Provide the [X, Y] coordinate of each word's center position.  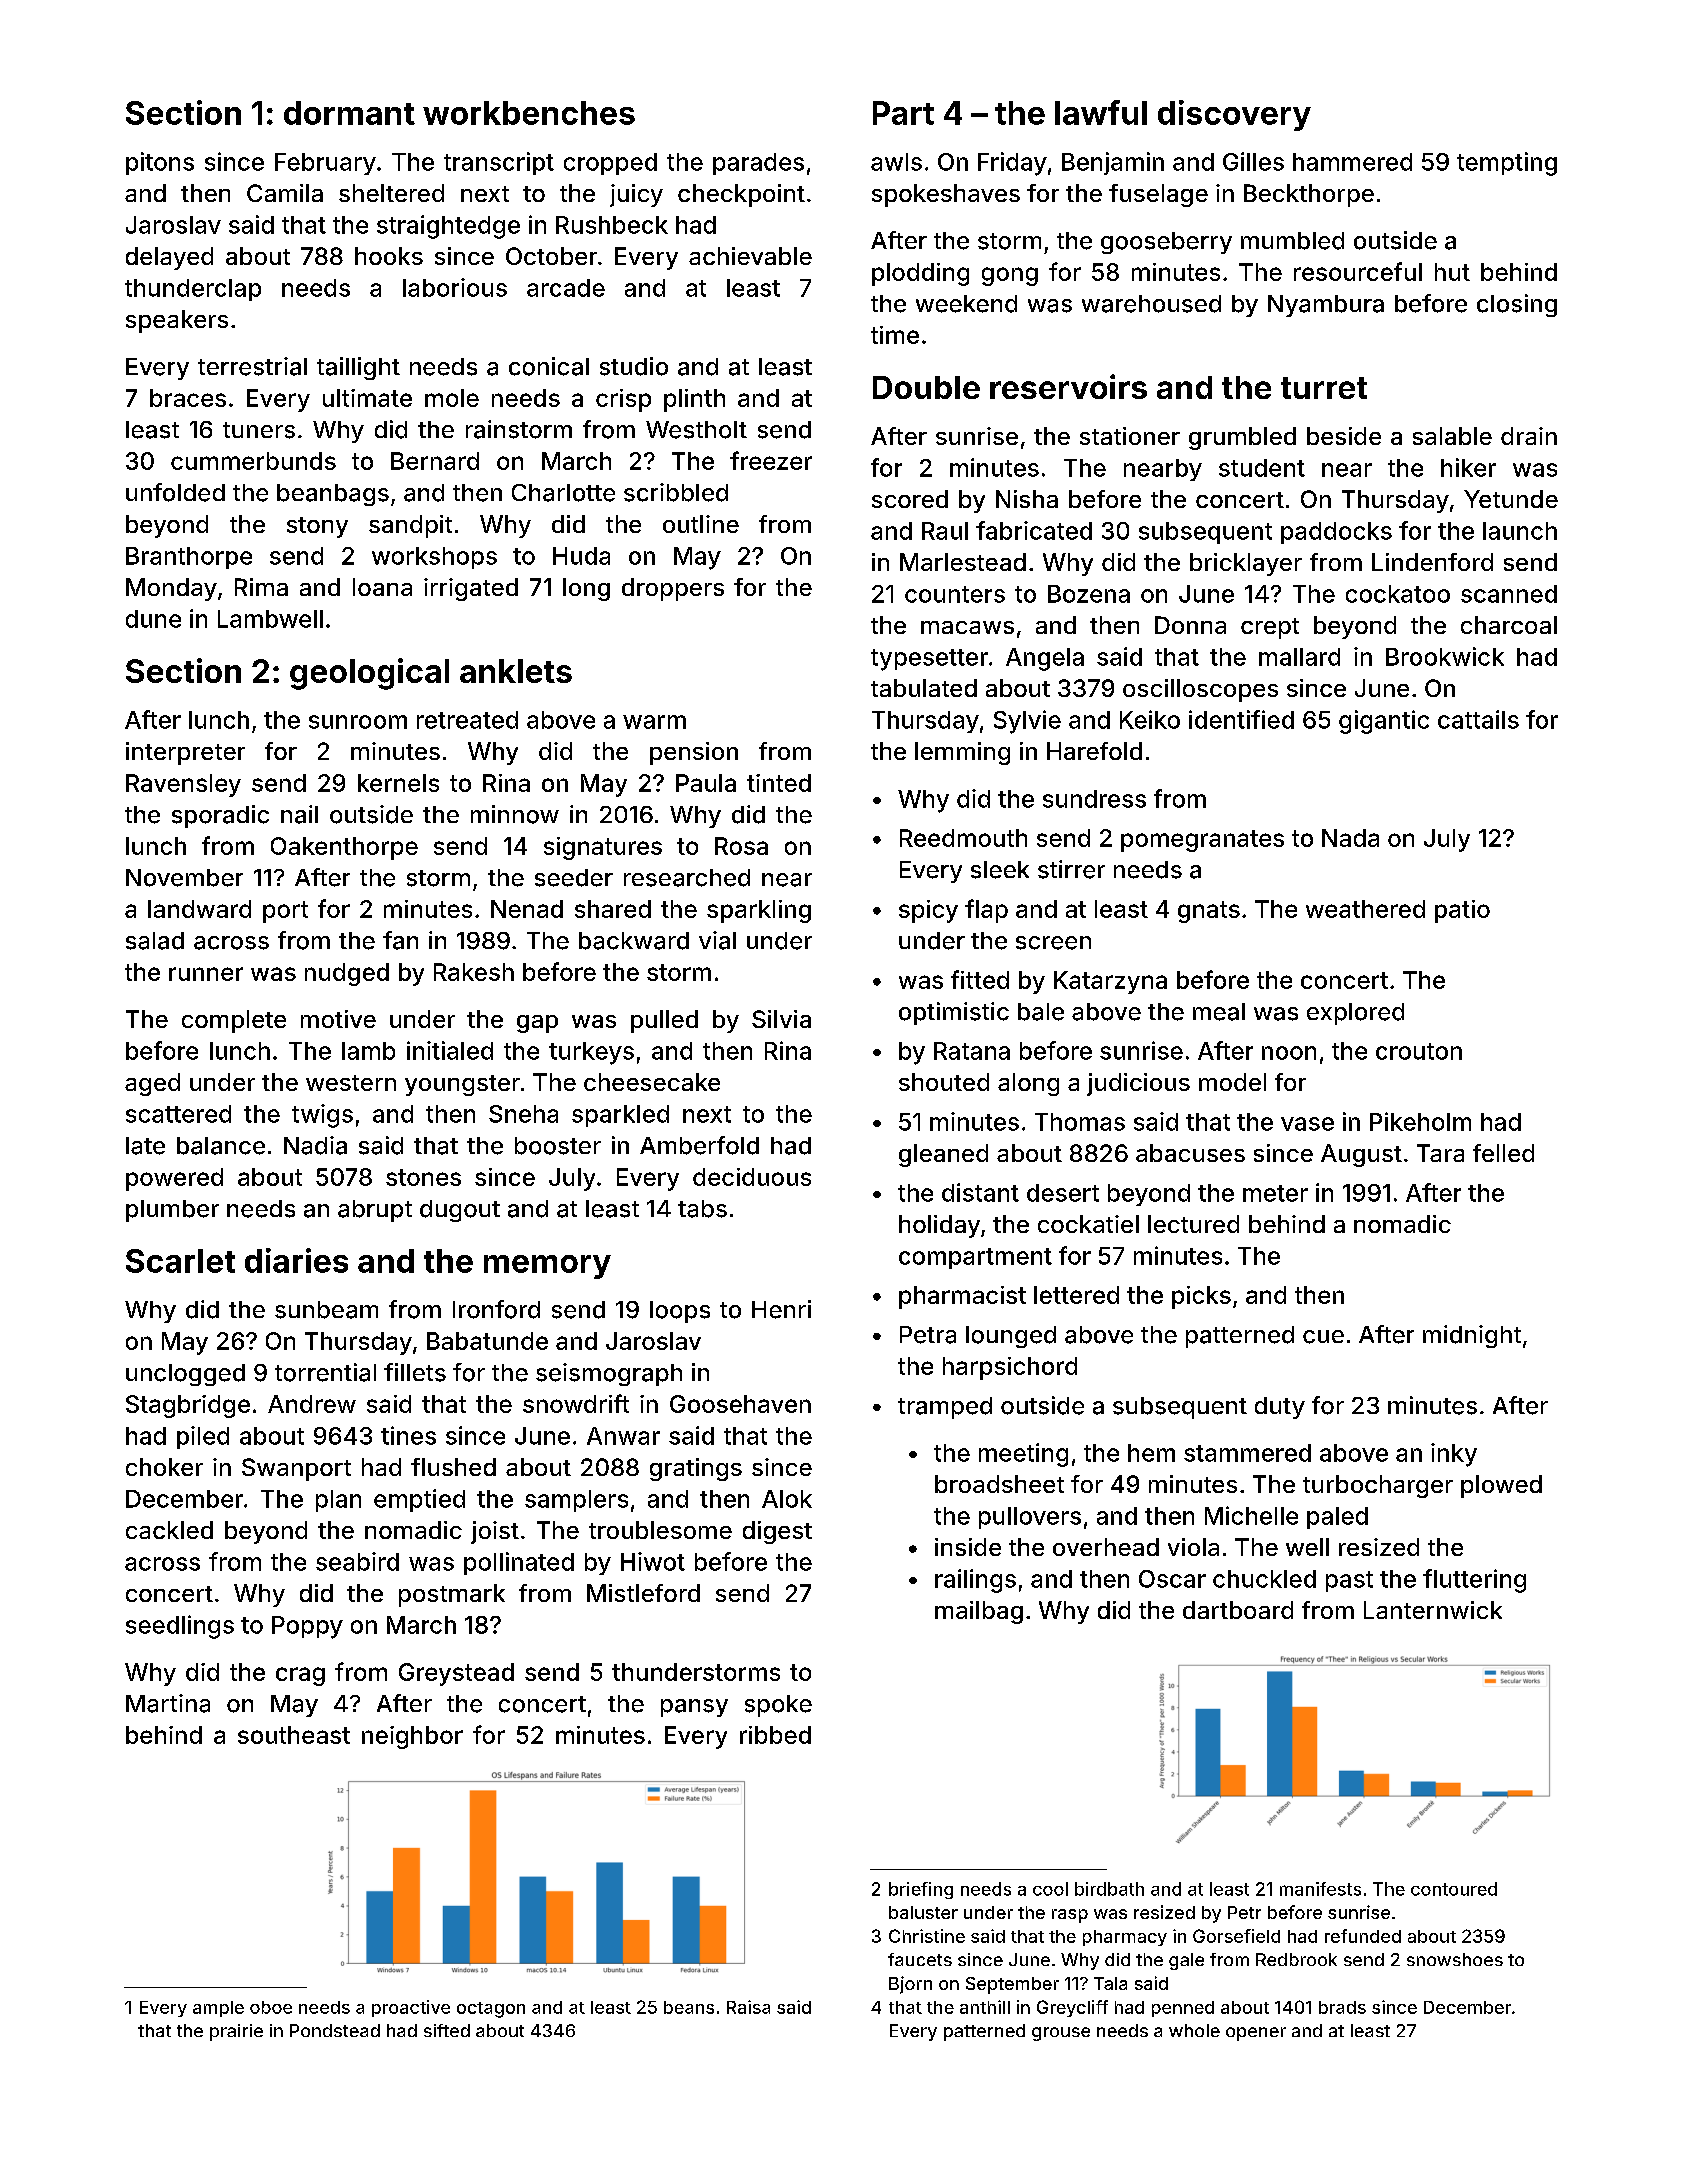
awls [896, 162]
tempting [1507, 164]
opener [1256, 2034]
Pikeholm [1420, 1121]
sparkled [620, 1116]
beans [689, 2007]
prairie [236, 2032]
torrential [325, 1372]
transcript [499, 163]
